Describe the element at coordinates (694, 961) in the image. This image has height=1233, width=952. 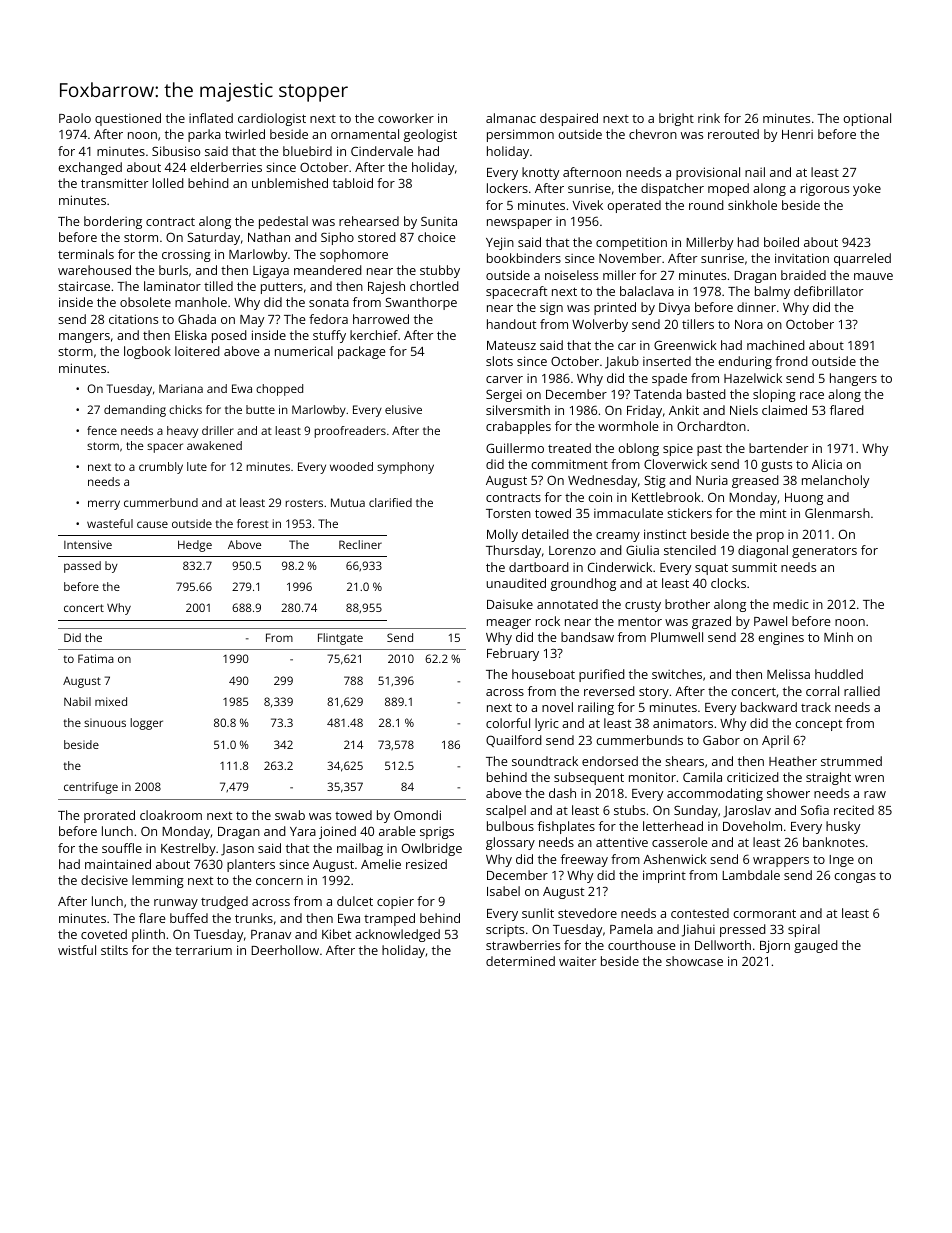
I see `showcase` at that location.
